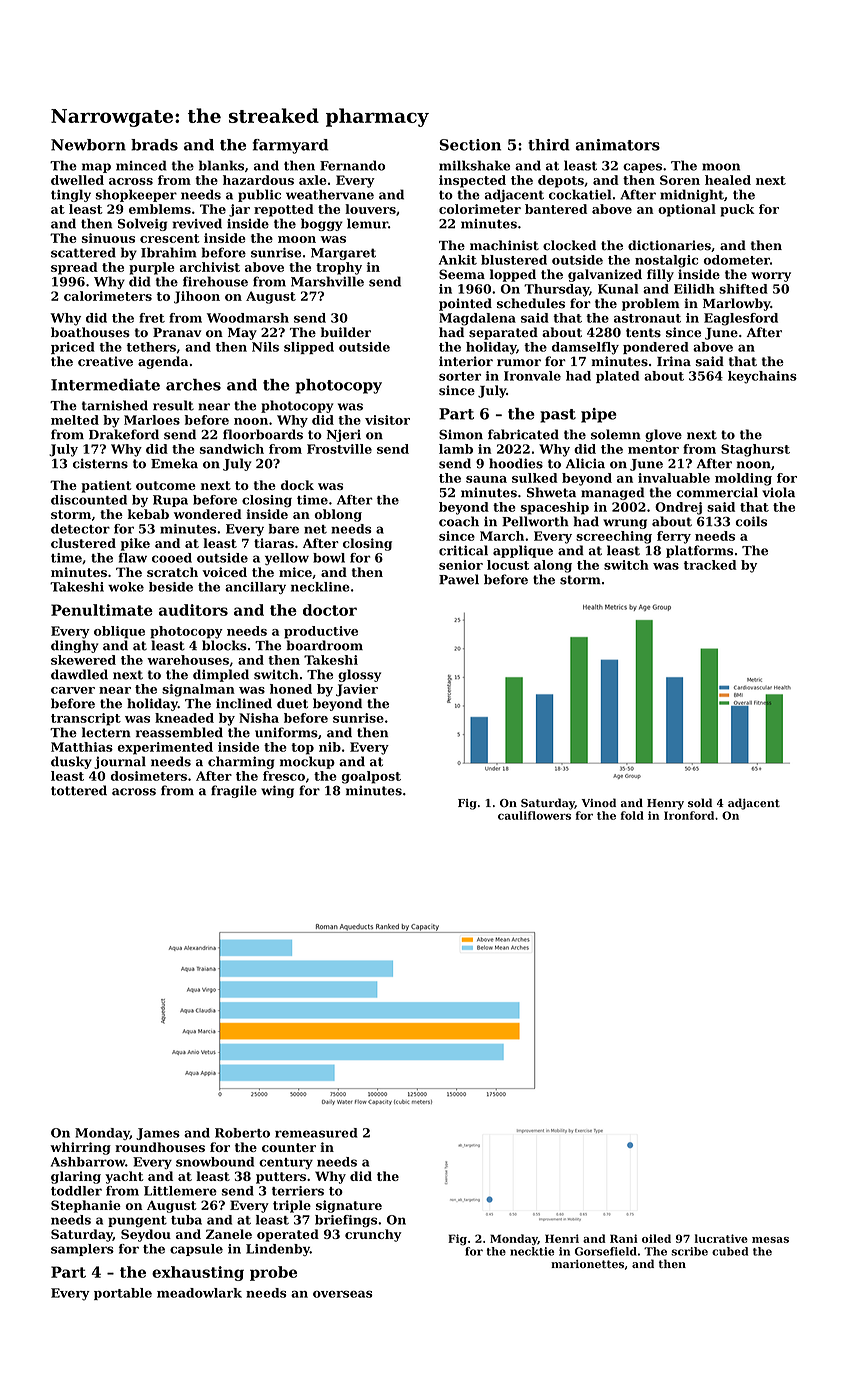 The height and width of the screenshot is (1400, 849). I want to click on portable, so click(123, 1294).
